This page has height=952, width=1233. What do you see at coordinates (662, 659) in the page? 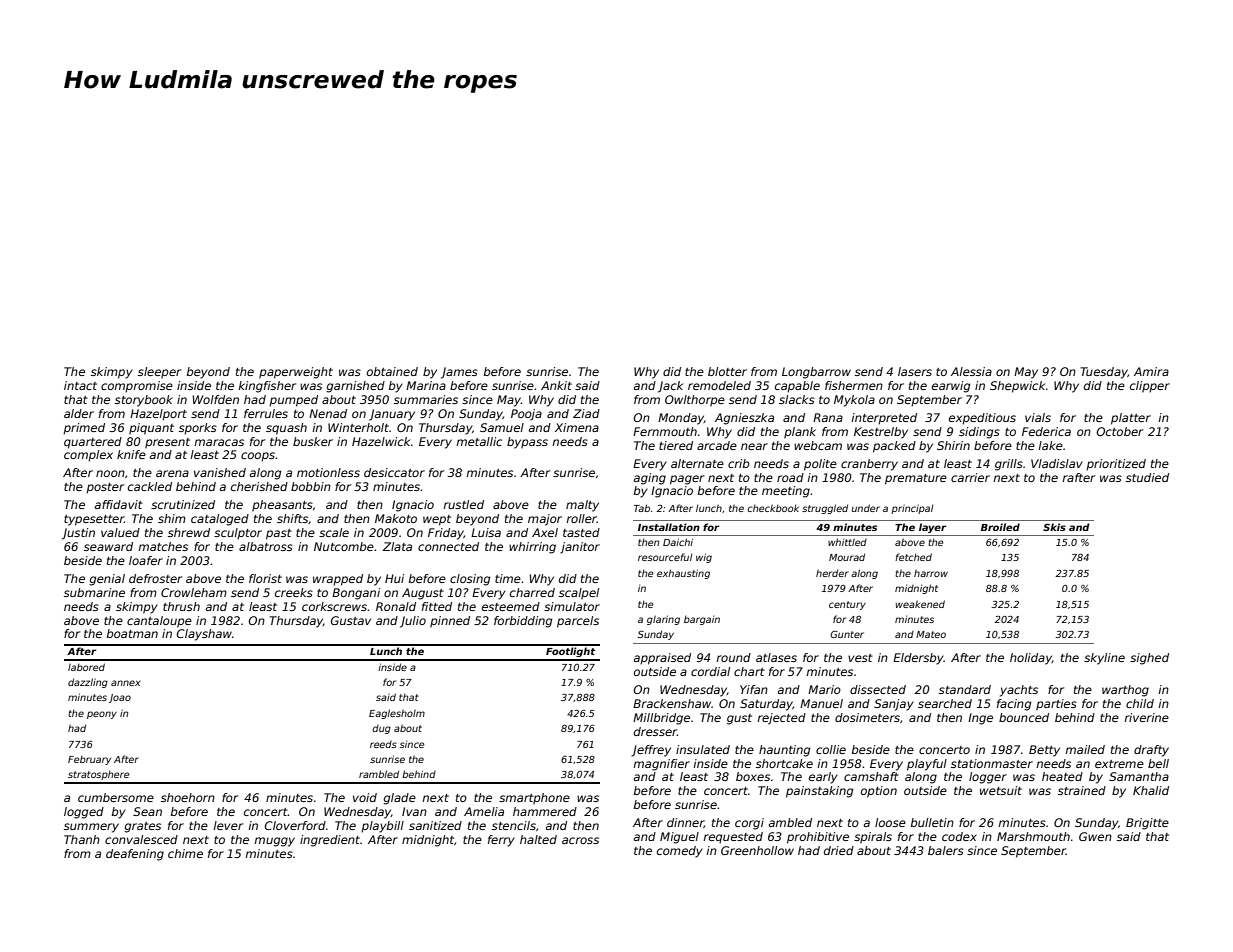
I see `appraised` at bounding box center [662, 659].
